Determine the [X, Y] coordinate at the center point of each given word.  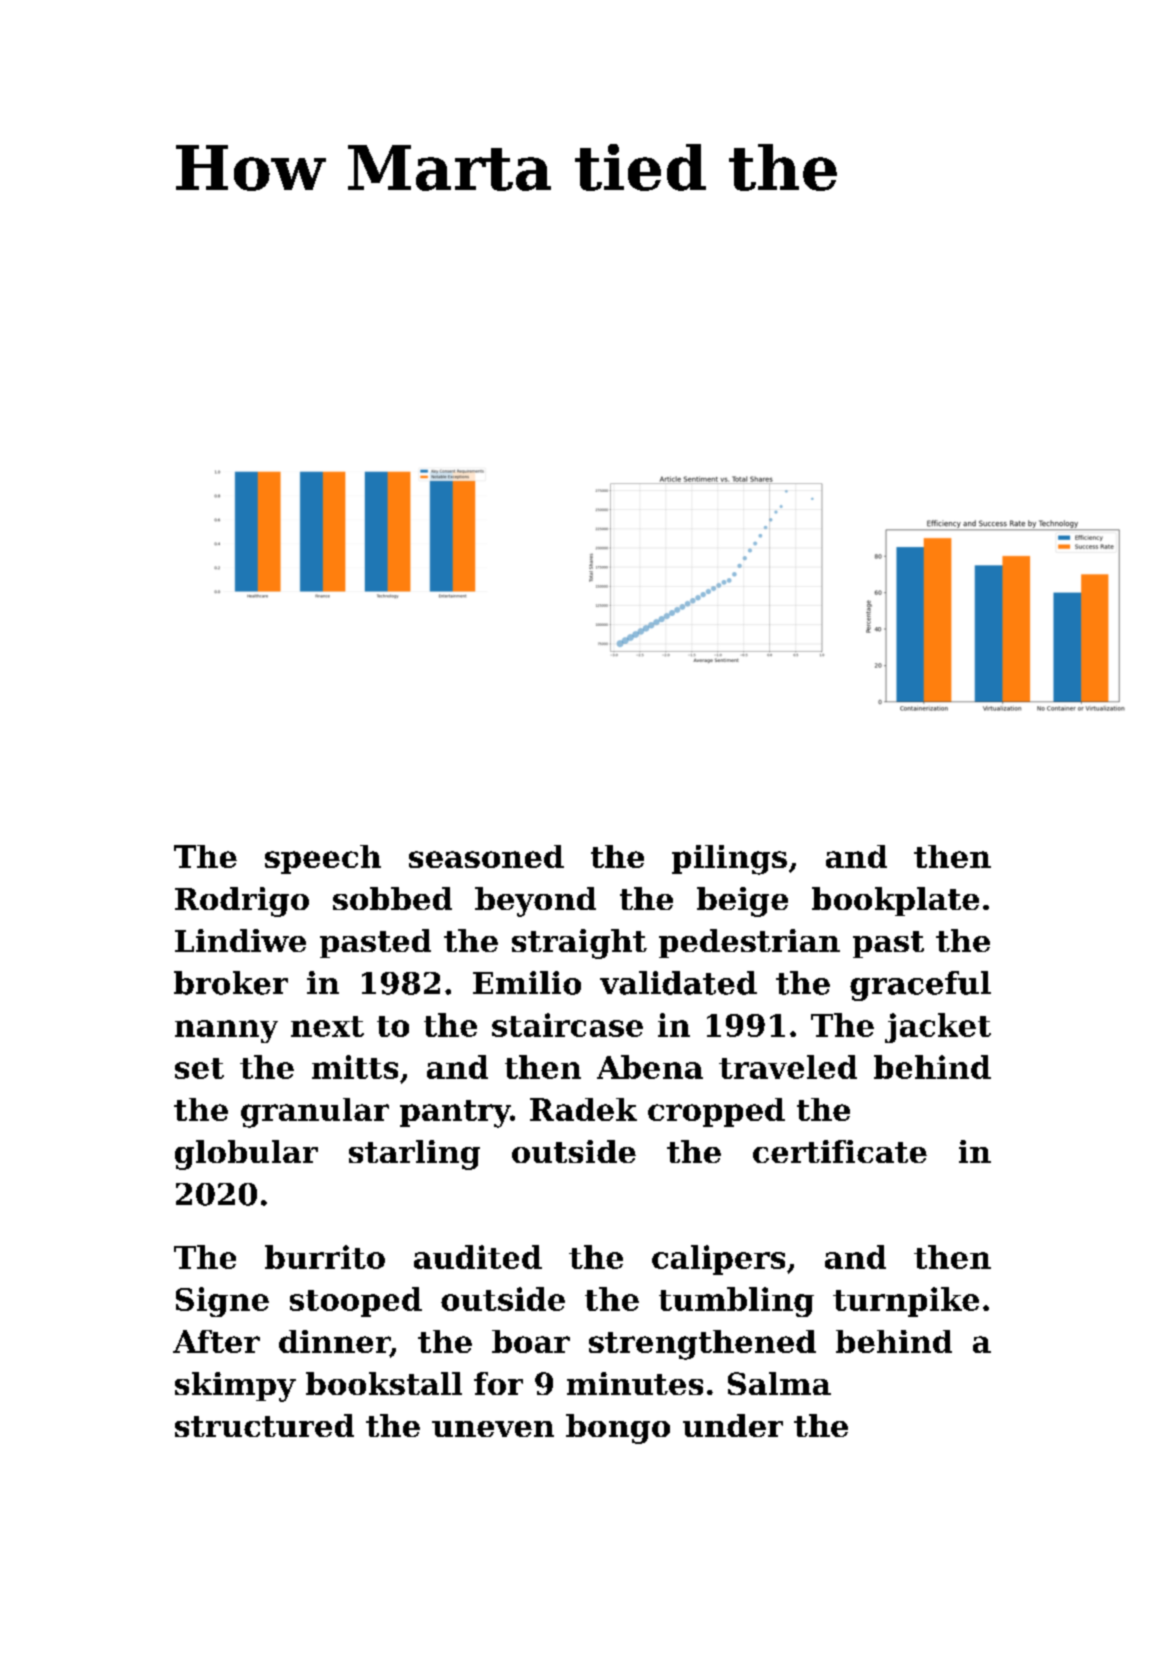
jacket [938, 1028]
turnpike [906, 1302]
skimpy [235, 1387]
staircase [567, 1025]
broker [231, 983]
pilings [729, 860]
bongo [618, 1429]
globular [246, 1155]
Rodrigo [242, 902]
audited [478, 1257]
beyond [535, 902]
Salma [779, 1383]
